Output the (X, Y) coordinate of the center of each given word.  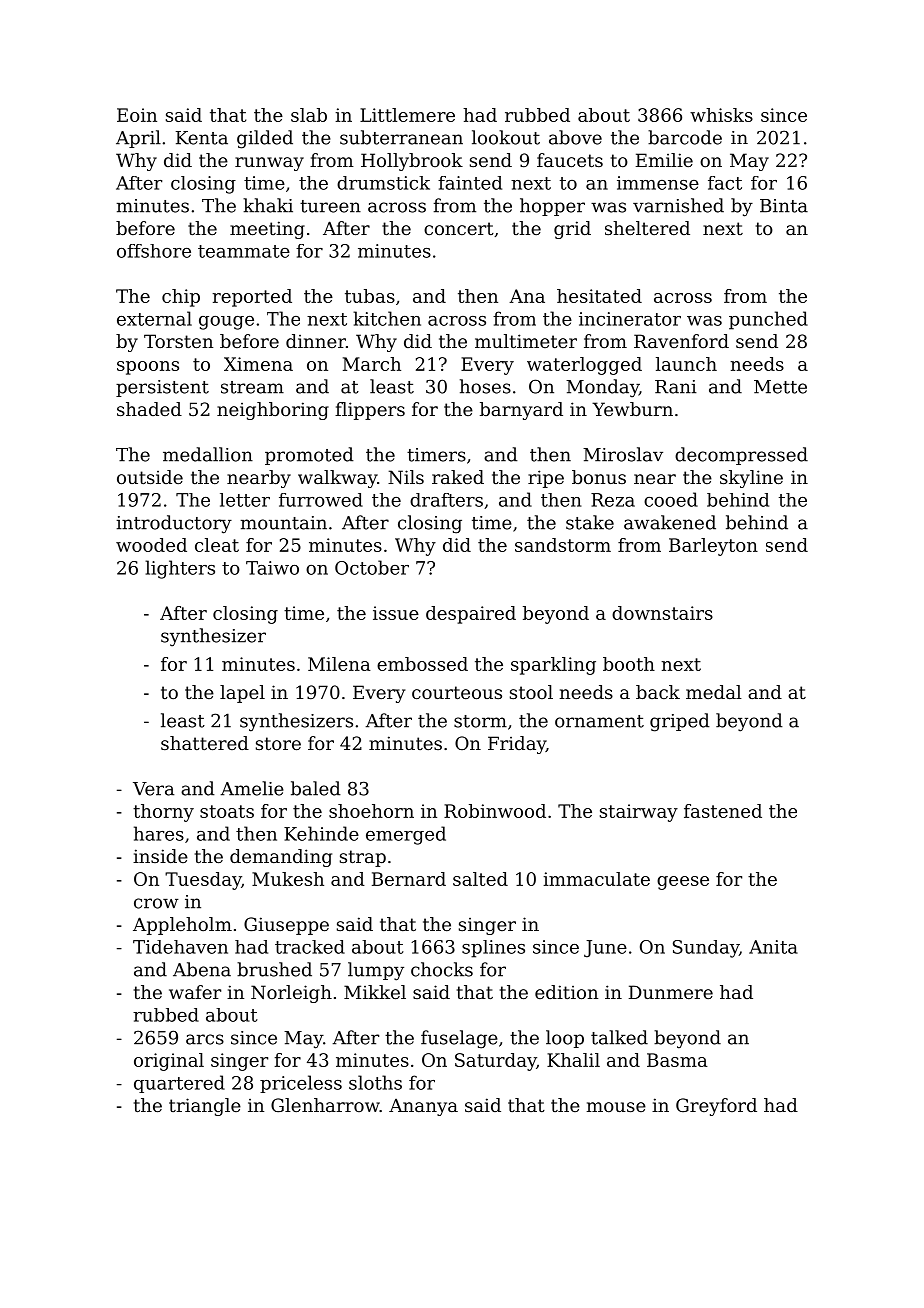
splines (493, 949)
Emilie (664, 160)
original (169, 1062)
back (658, 692)
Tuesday (203, 881)
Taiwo (272, 568)
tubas (370, 296)
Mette (780, 387)
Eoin (137, 115)
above (575, 137)
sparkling (553, 666)
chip (181, 298)
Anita (773, 947)
